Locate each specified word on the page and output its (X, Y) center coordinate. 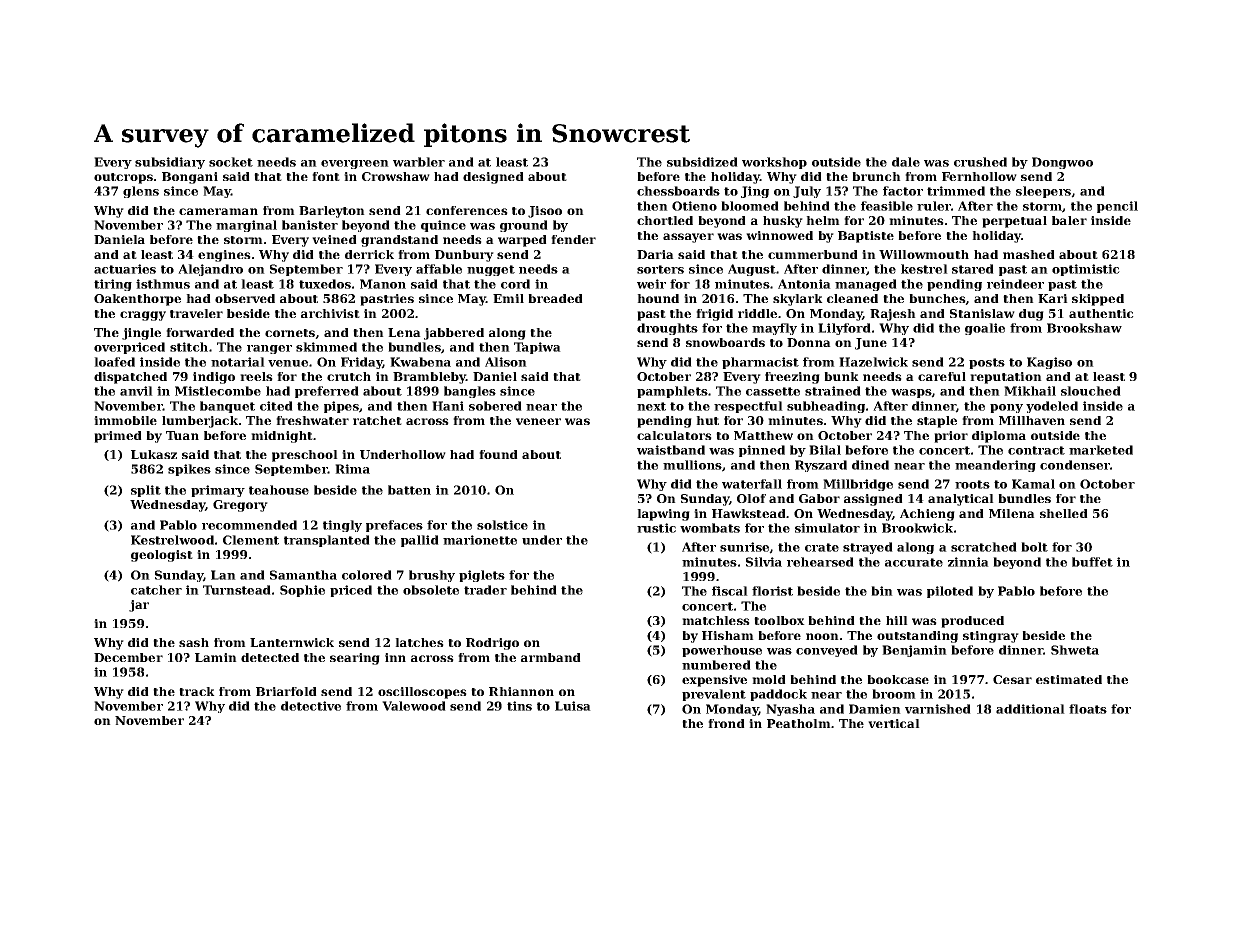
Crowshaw (396, 176)
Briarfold (286, 691)
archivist (330, 313)
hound (658, 298)
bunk (841, 376)
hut (707, 420)
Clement (251, 540)
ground (524, 226)
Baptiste (866, 237)
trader (485, 590)
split (146, 491)
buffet (1092, 562)
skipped (1098, 300)
